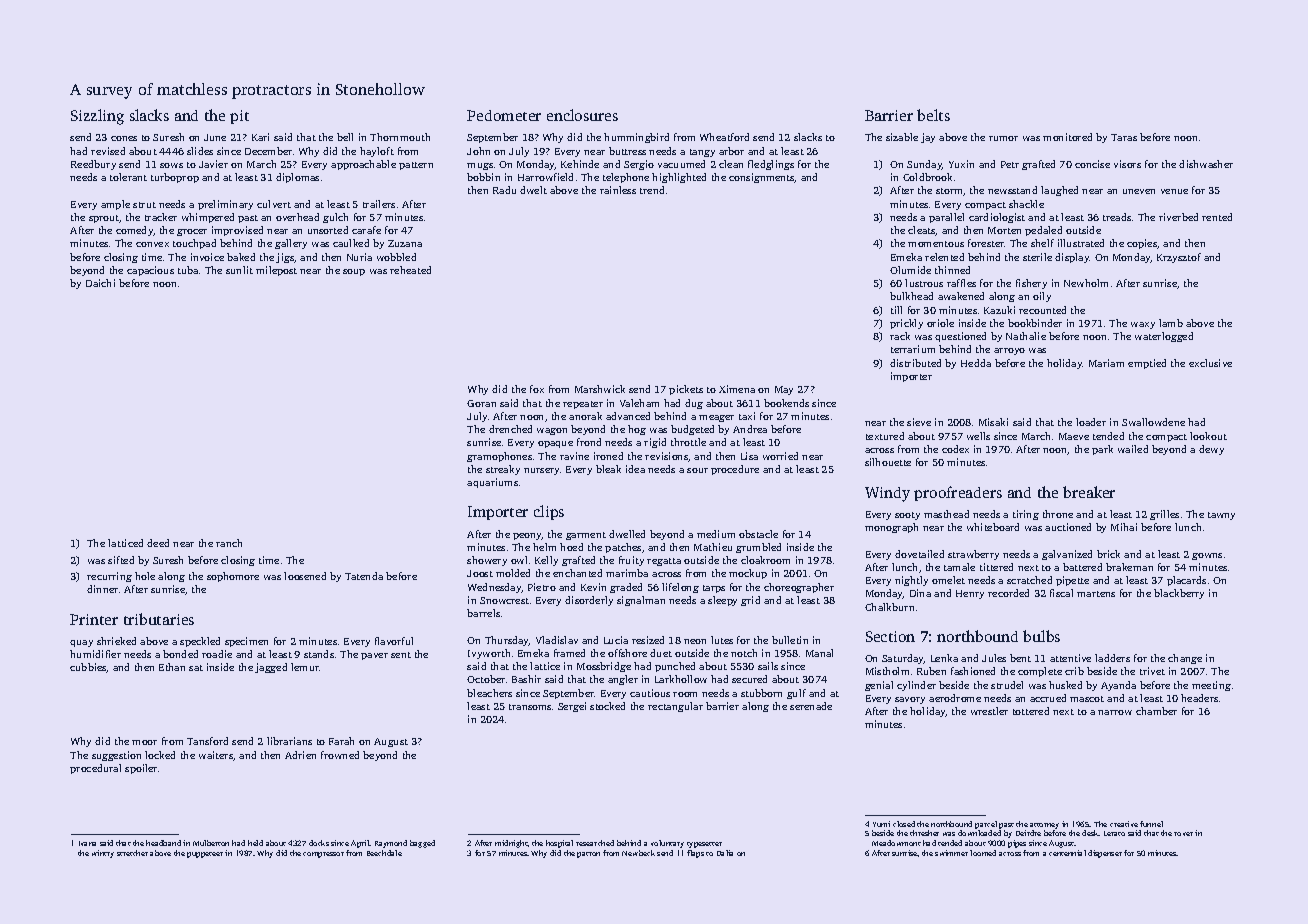 This screenshot has height=924, width=1308. Describe the element at coordinates (172, 667) in the screenshot. I see `Ethan` at that location.
